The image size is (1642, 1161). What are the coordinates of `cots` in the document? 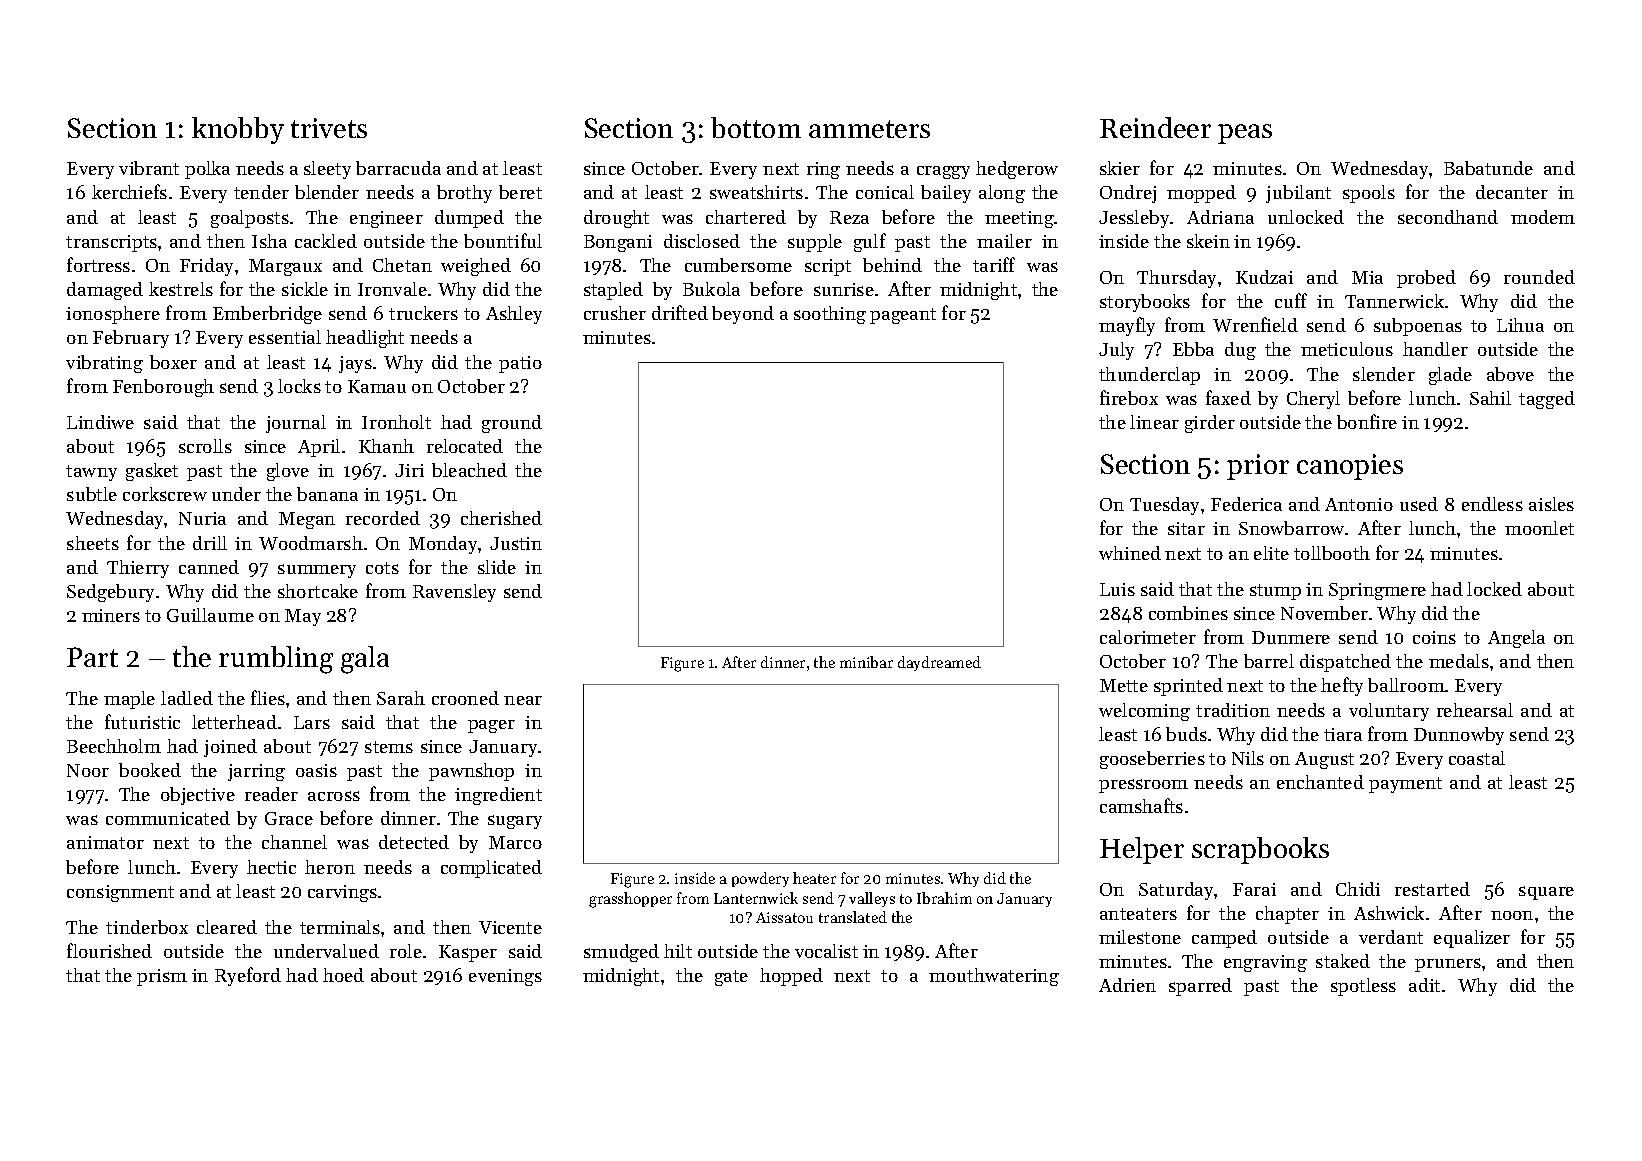 It's located at (382, 568).
